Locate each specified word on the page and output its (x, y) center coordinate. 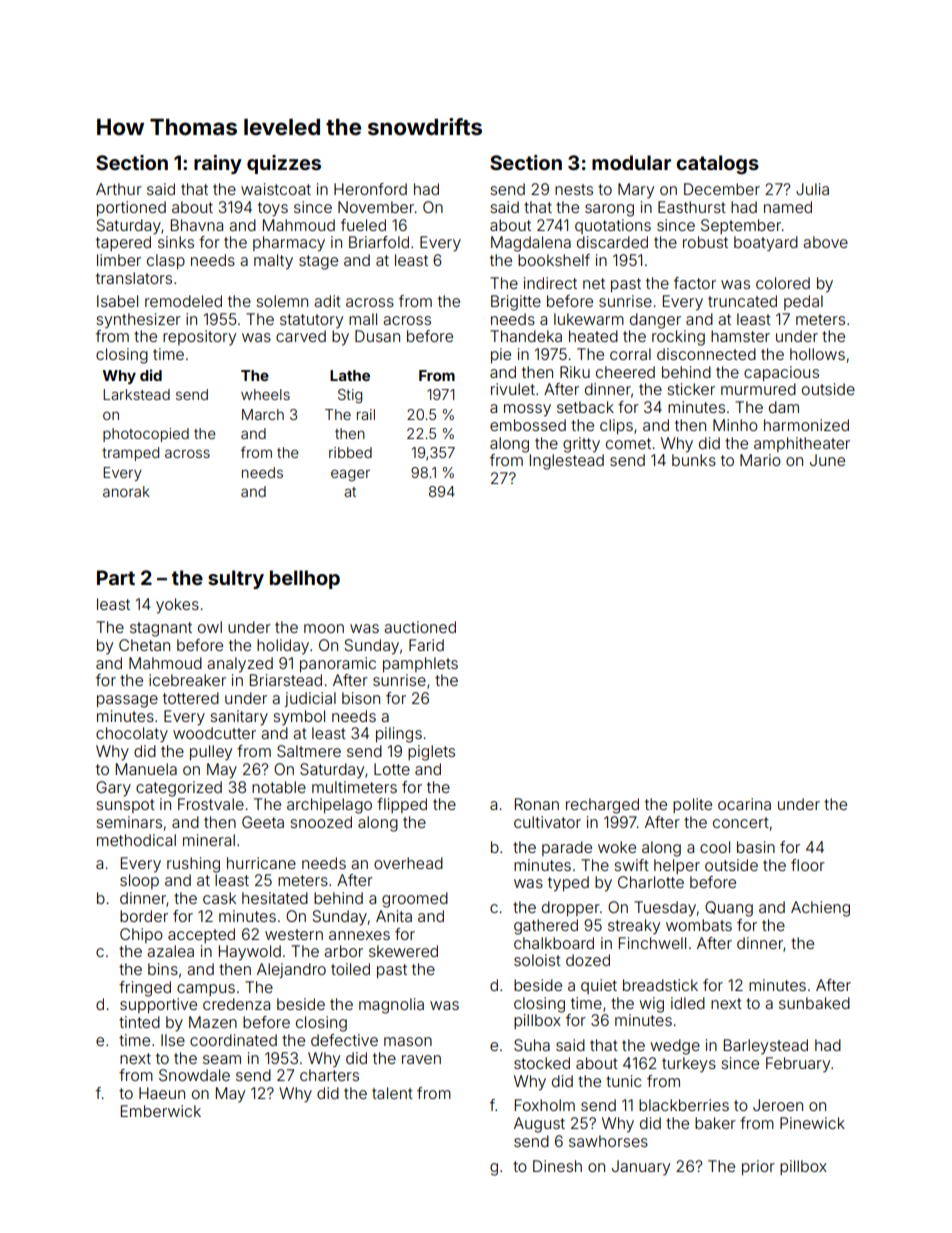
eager (350, 475)
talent (392, 1093)
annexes (359, 935)
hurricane (261, 863)
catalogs (717, 165)
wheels (265, 394)
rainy (218, 164)
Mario (760, 460)
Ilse (173, 1040)
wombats (699, 925)
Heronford (370, 189)
